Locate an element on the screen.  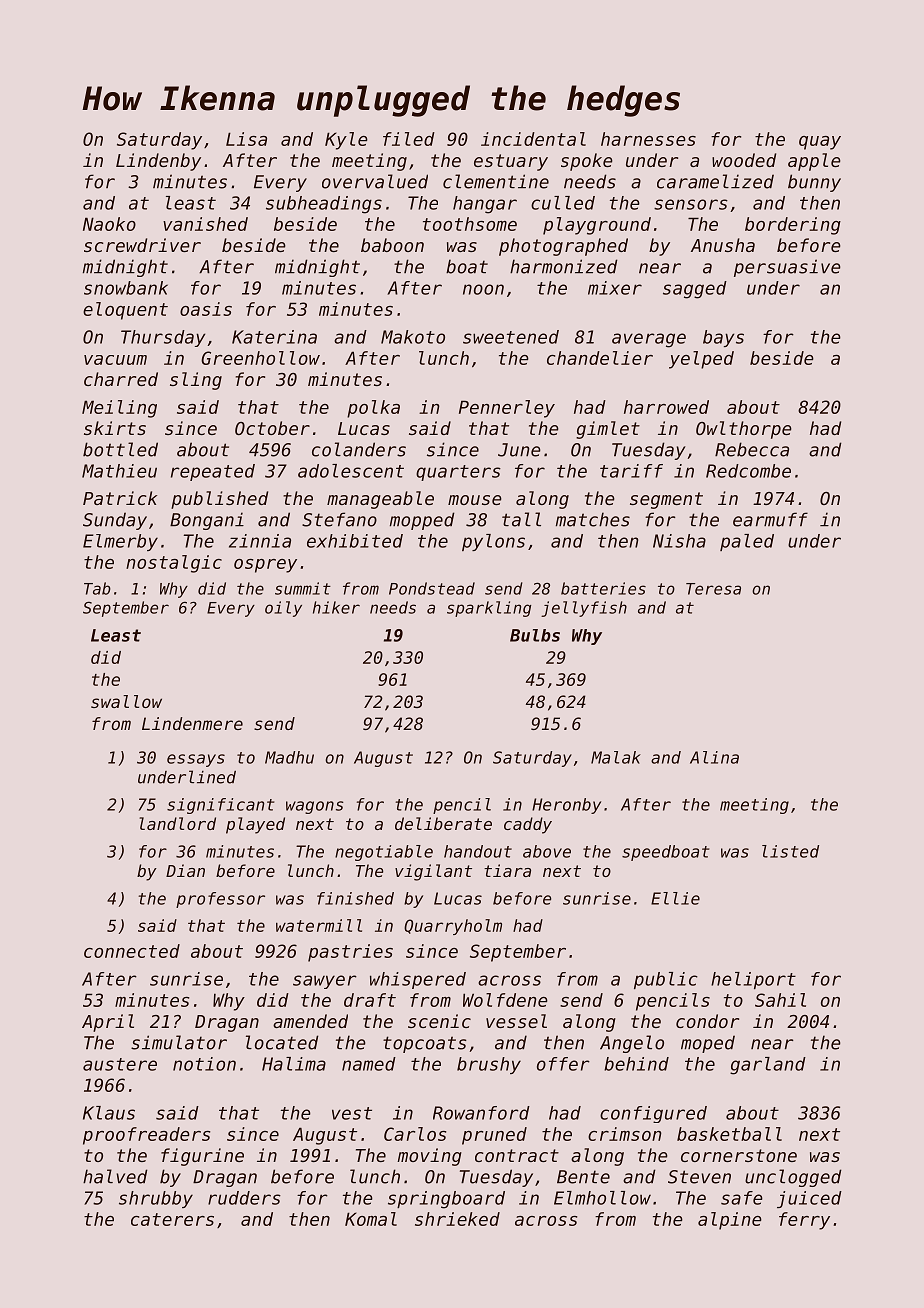
tiara is located at coordinates (507, 870).
